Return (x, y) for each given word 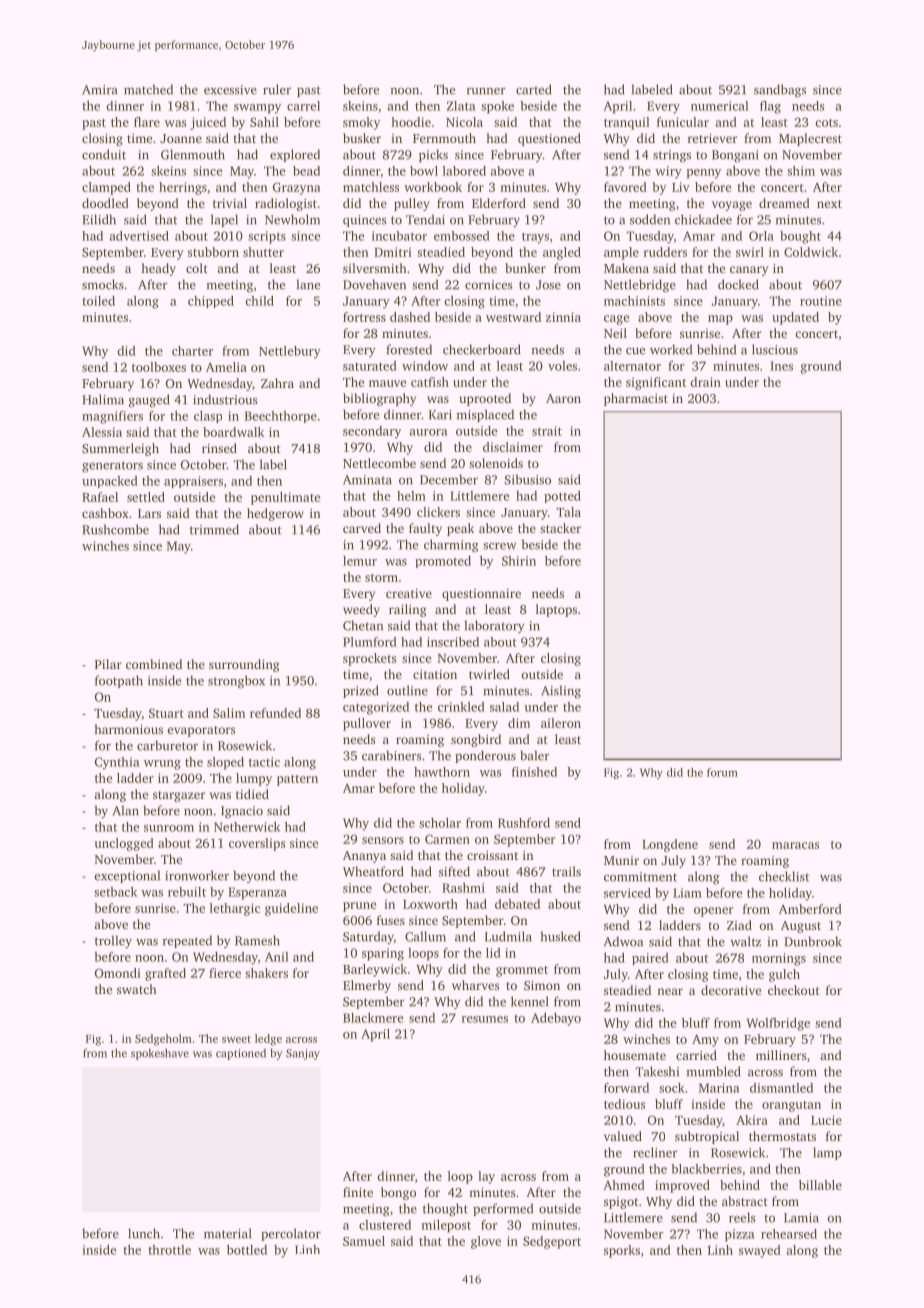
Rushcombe (115, 529)
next (829, 204)
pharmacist (636, 399)
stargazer (179, 796)
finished (534, 772)
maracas (795, 845)
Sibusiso (528, 479)
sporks (622, 1251)
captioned (241, 1054)
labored (464, 171)
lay (486, 1177)
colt (197, 268)
